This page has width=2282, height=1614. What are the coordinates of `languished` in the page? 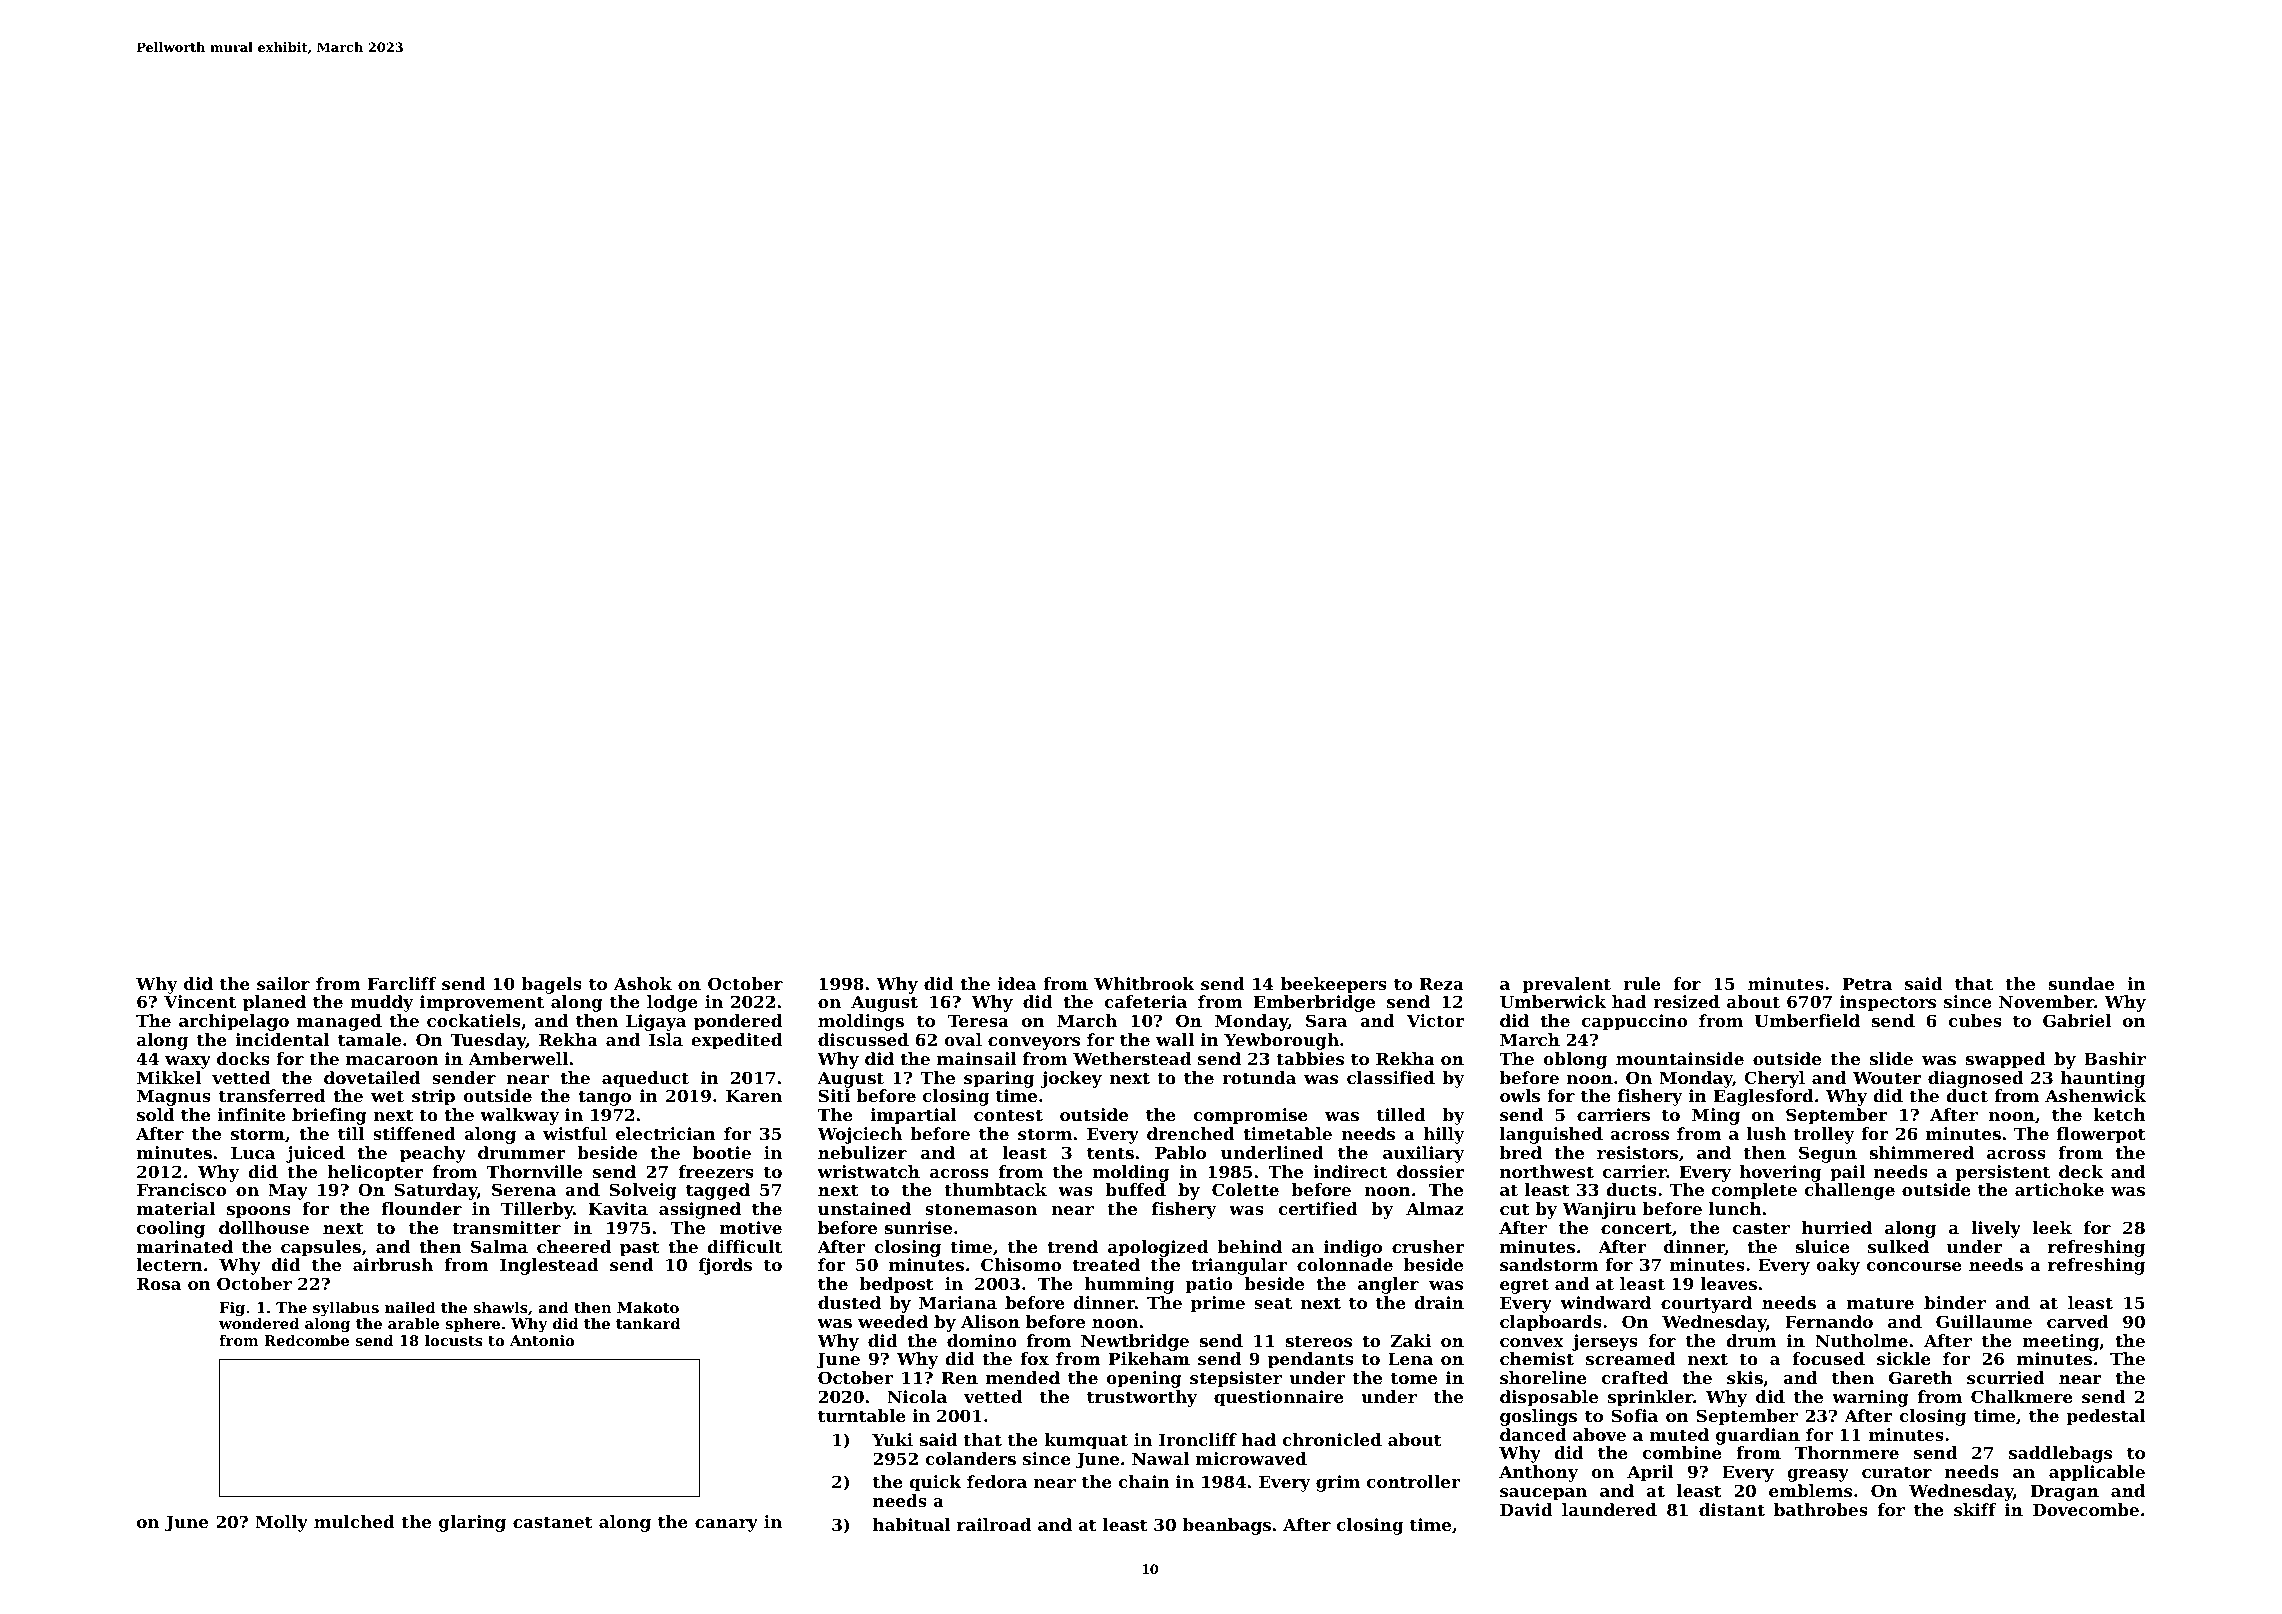 It's located at (1551, 1135).
